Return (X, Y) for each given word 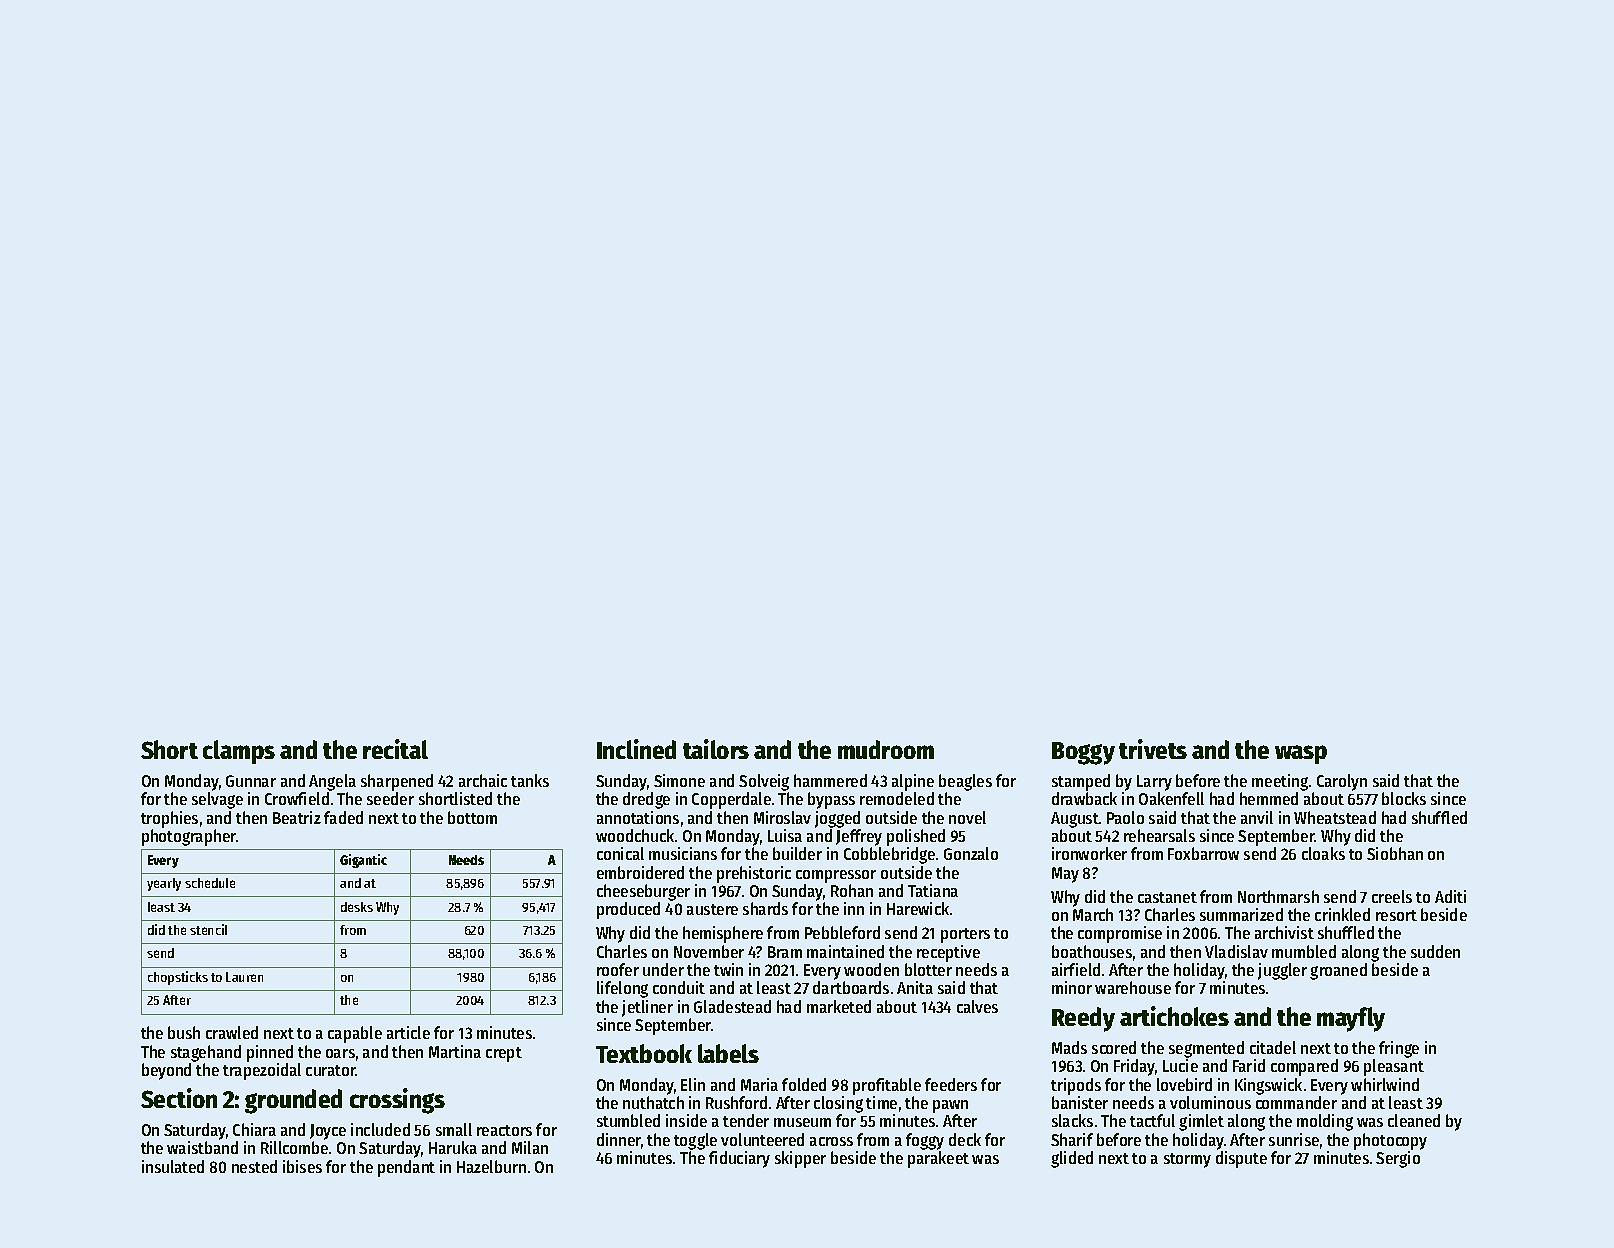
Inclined (636, 749)
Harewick (918, 908)
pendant (406, 1168)
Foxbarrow (1203, 853)
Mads (1069, 1047)
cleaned (1414, 1120)
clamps (239, 752)
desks (357, 907)
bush (184, 1032)
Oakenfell (1171, 798)
